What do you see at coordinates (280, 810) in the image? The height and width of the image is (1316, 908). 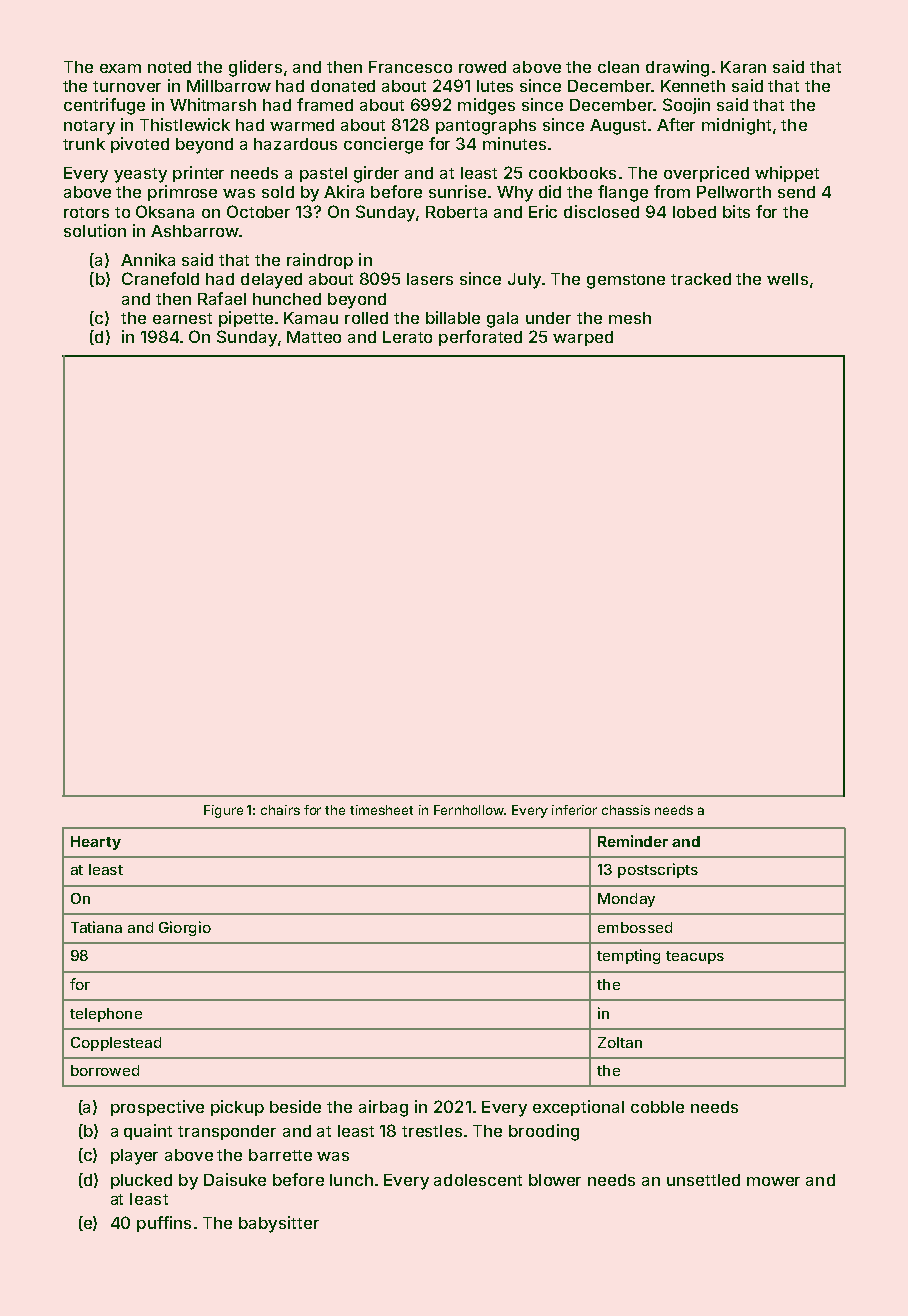 I see `chairs` at bounding box center [280, 810].
